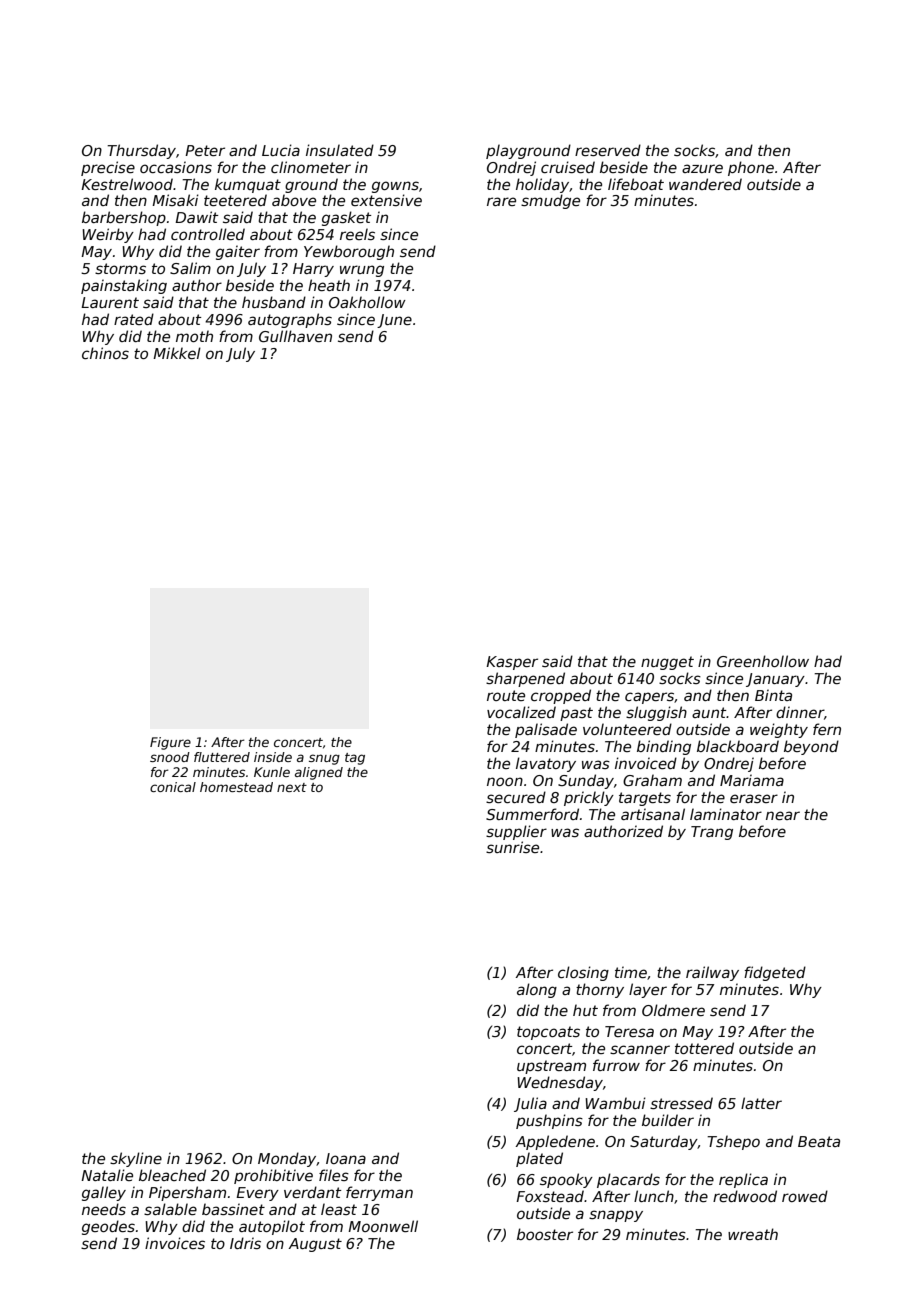 This page has height=1314, width=924. What do you see at coordinates (273, 757) in the page?
I see `inside` at bounding box center [273, 757].
